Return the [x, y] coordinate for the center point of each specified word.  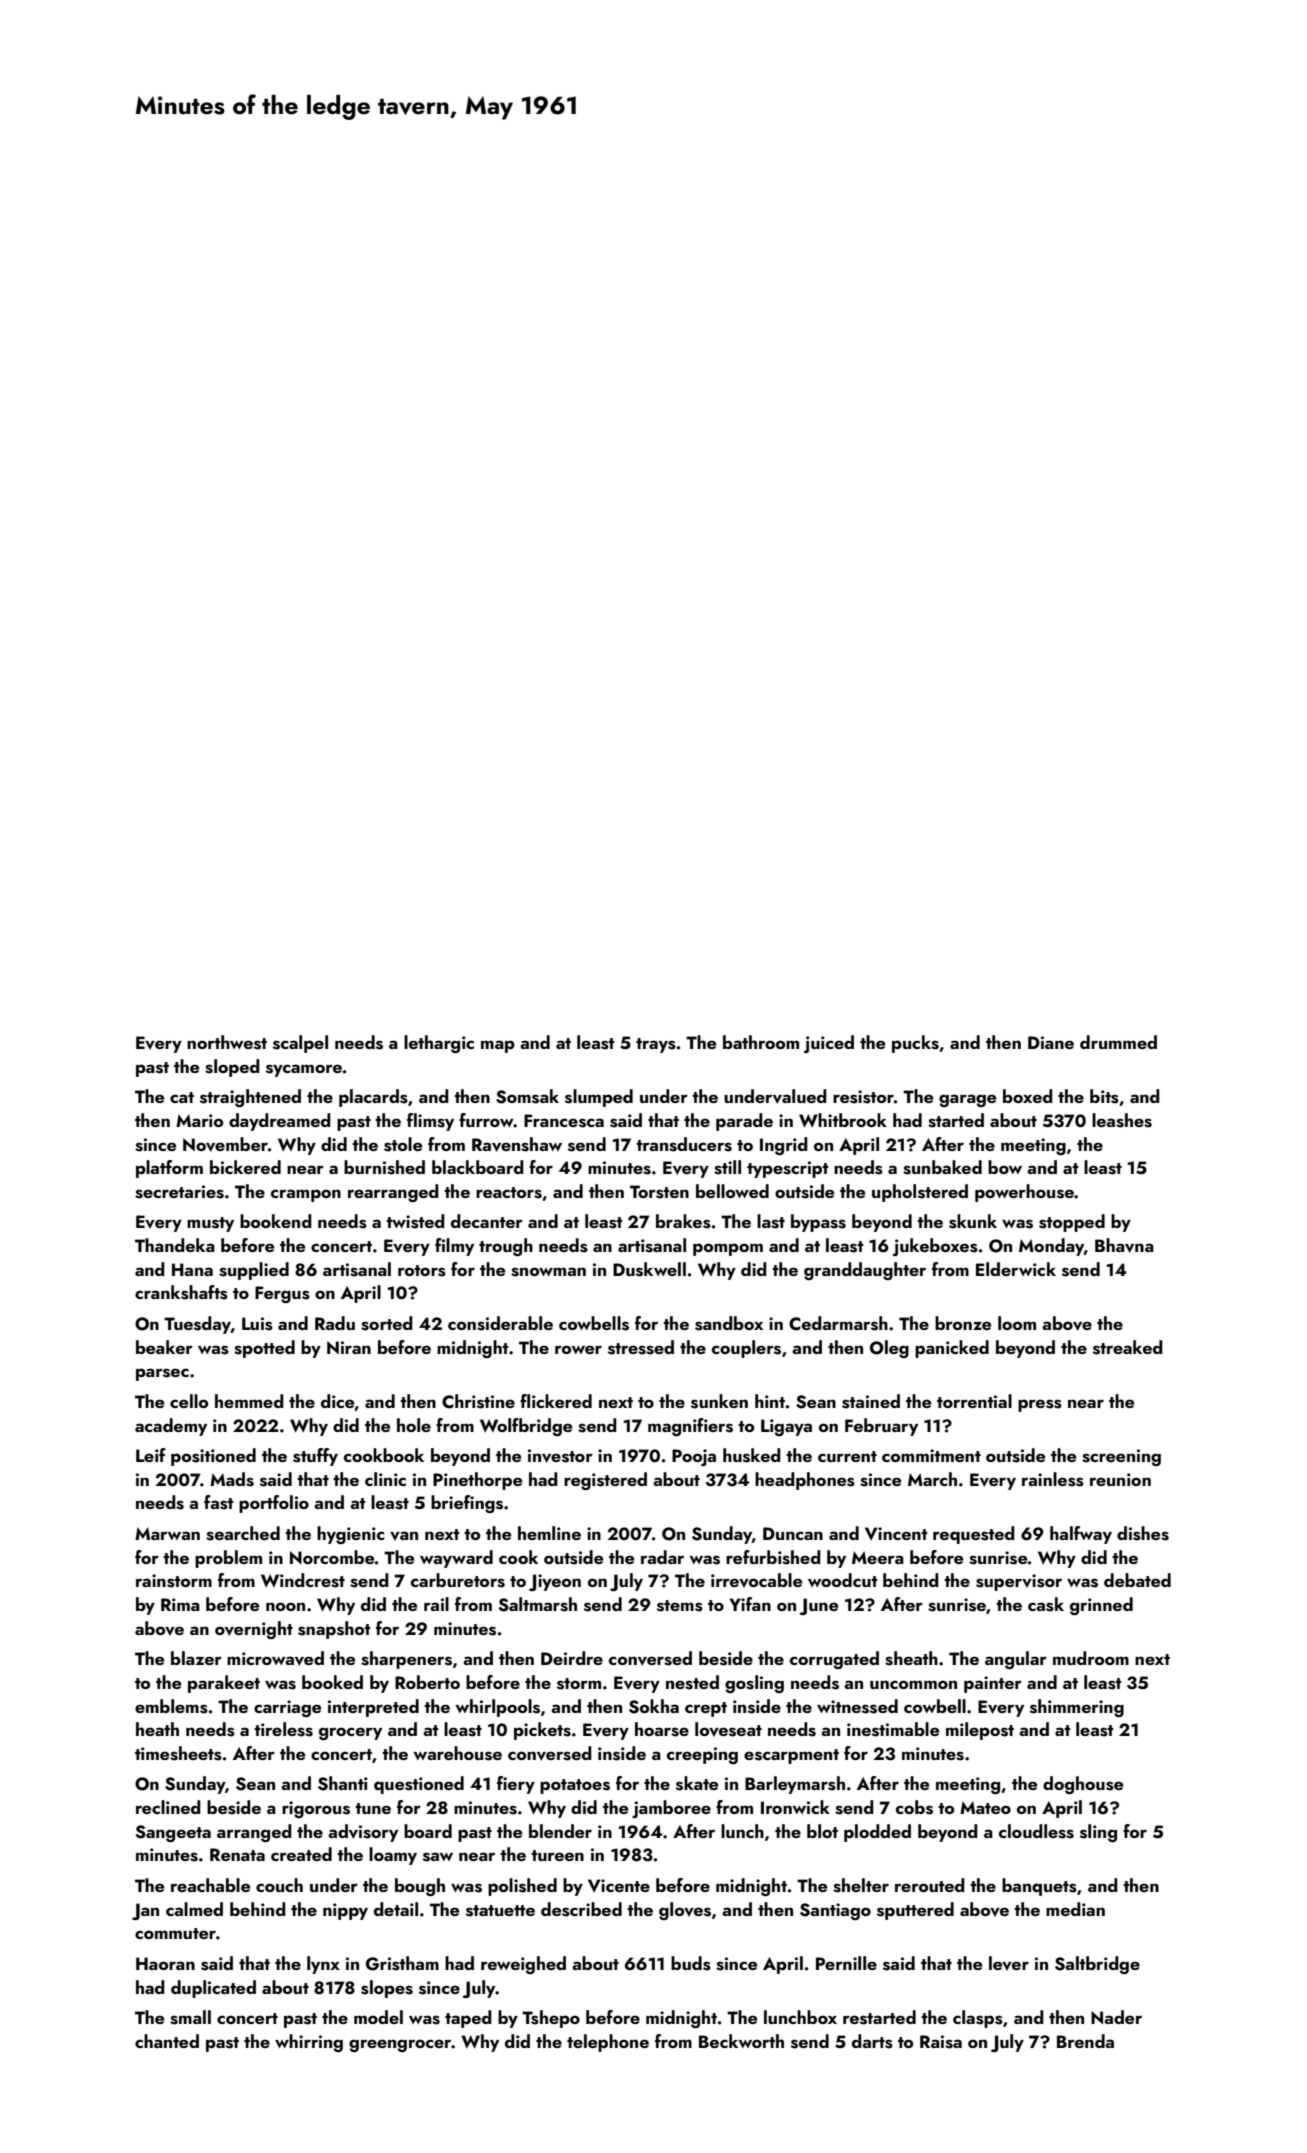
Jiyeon [555, 1582]
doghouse [1083, 1785]
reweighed [523, 1965]
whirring [309, 2043]
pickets [542, 1731]
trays [656, 1045]
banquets [1039, 1887]
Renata [237, 1854]
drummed [1118, 1042]
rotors [422, 1271]
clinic [385, 1479]
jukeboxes [935, 1247]
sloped [232, 1068]
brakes [683, 1221]
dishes [1143, 1533]
